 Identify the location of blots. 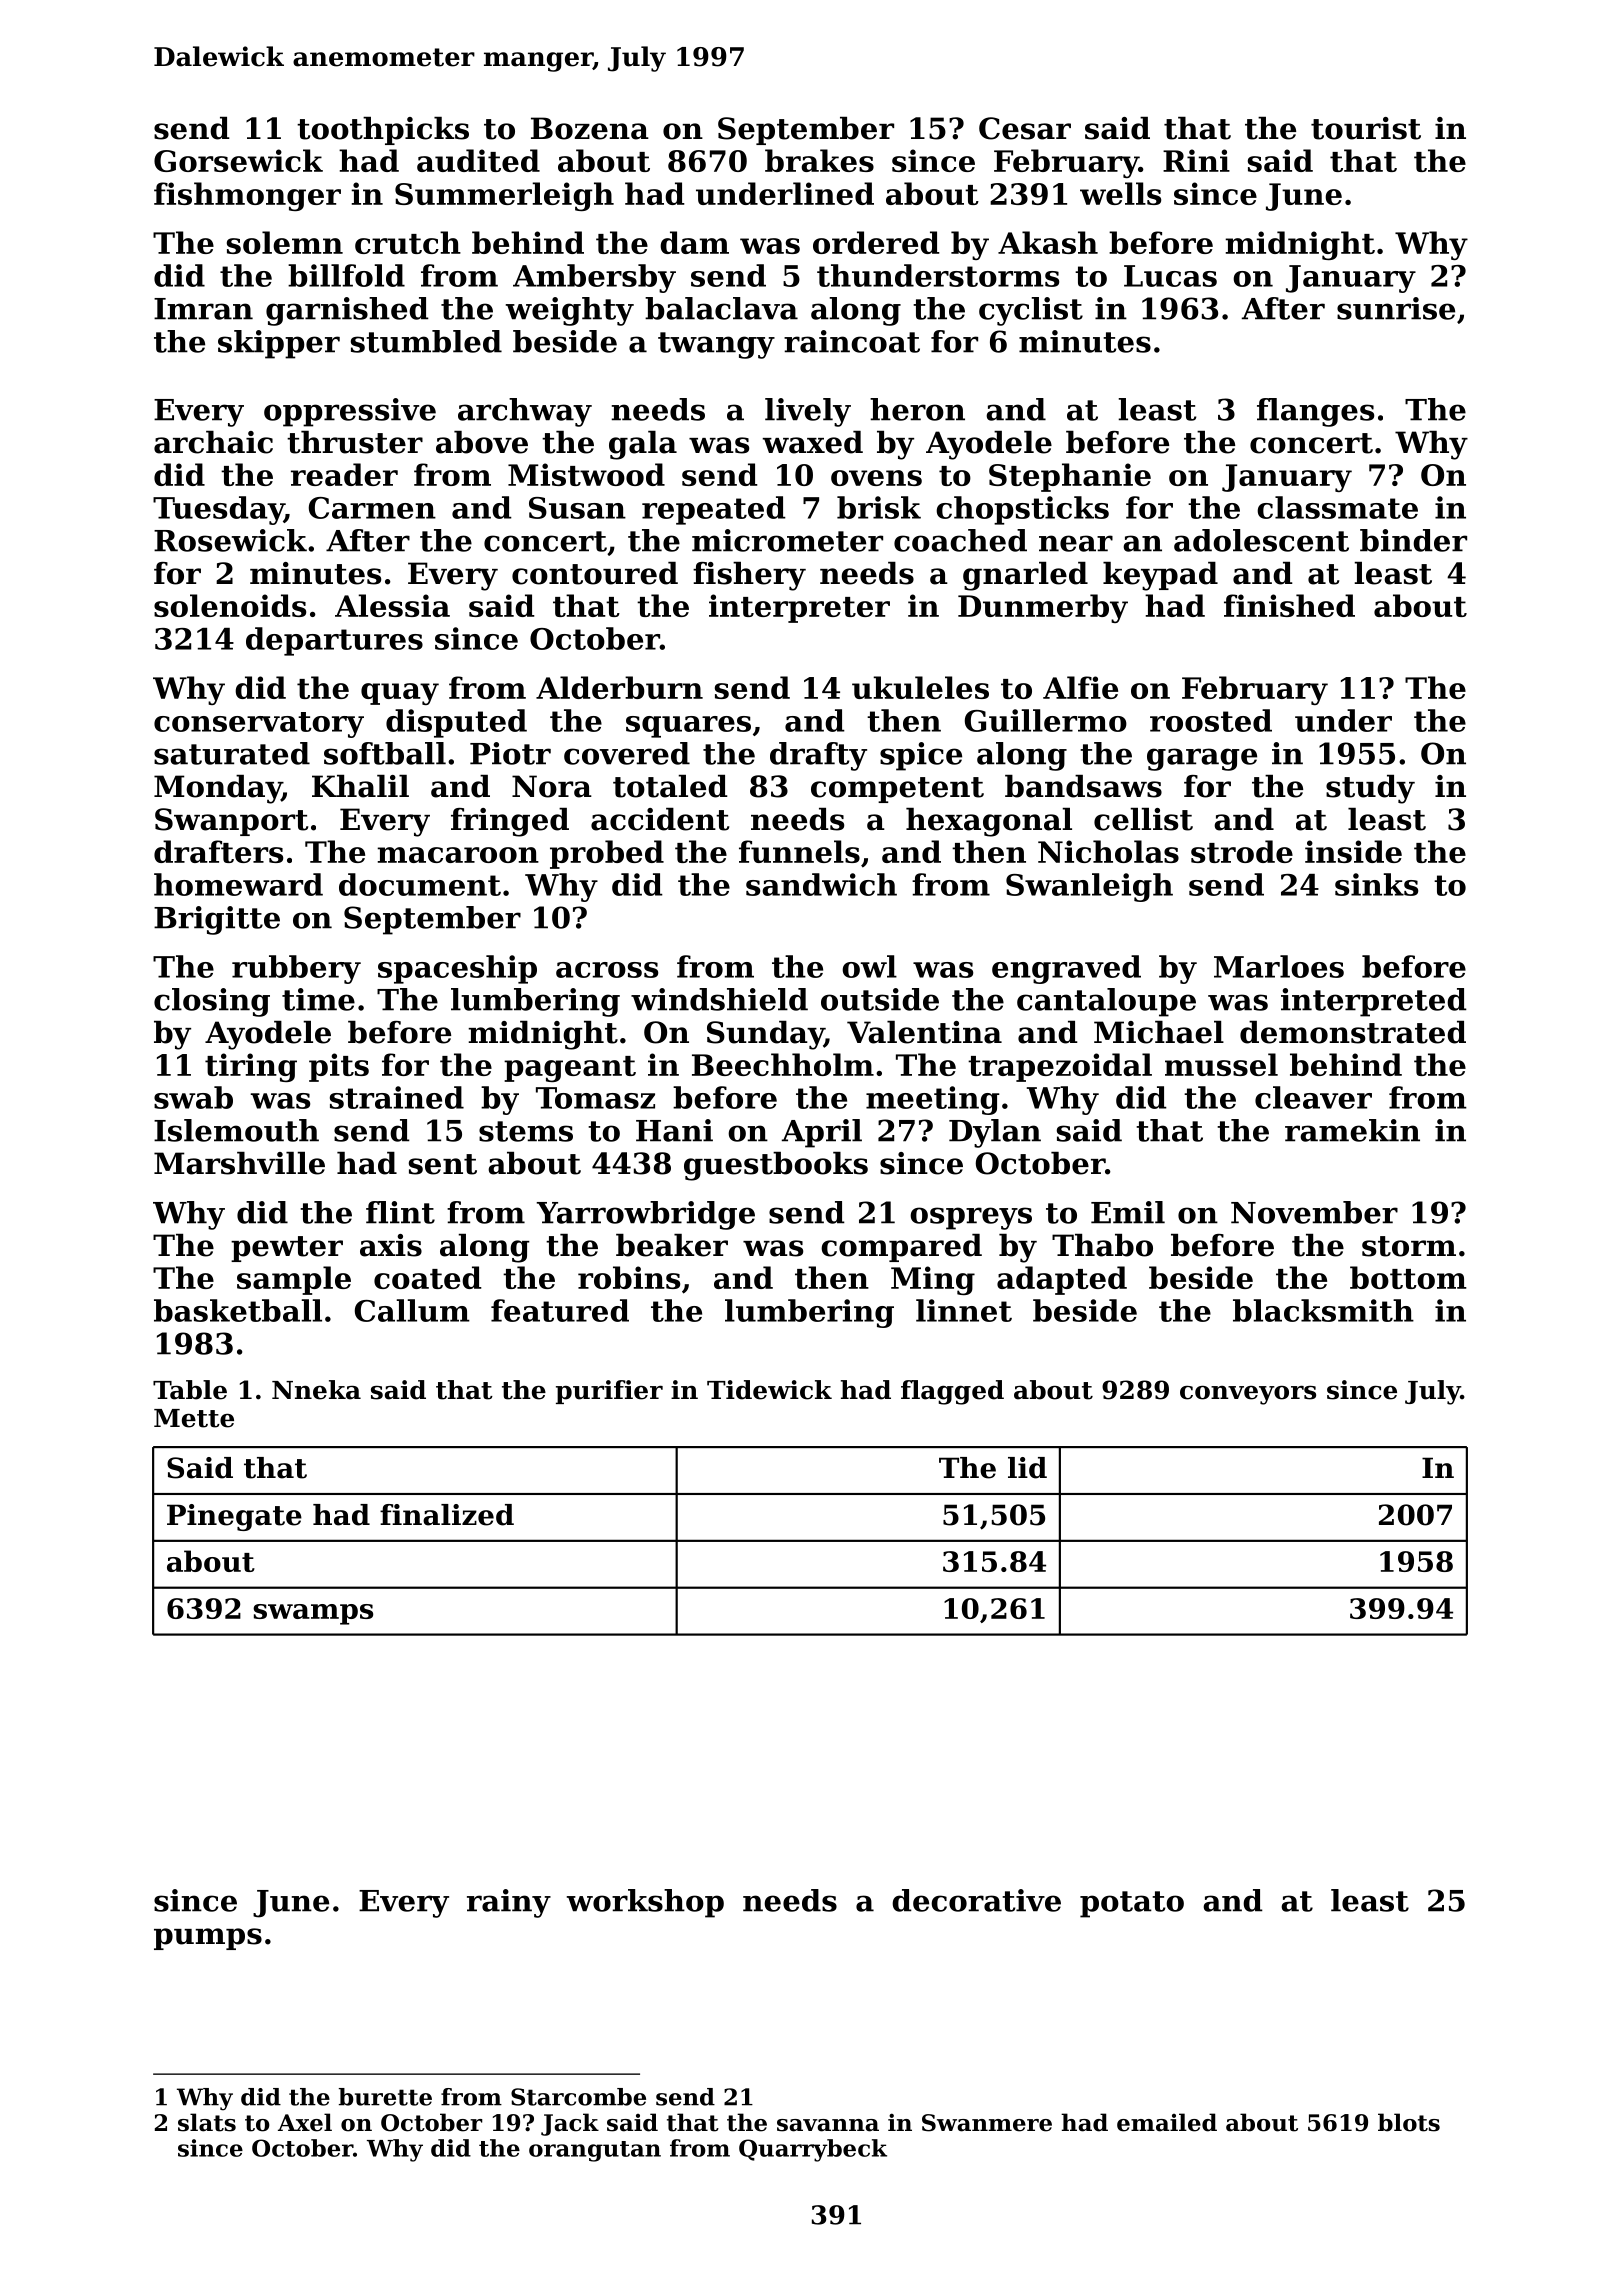
(1409, 2122).
